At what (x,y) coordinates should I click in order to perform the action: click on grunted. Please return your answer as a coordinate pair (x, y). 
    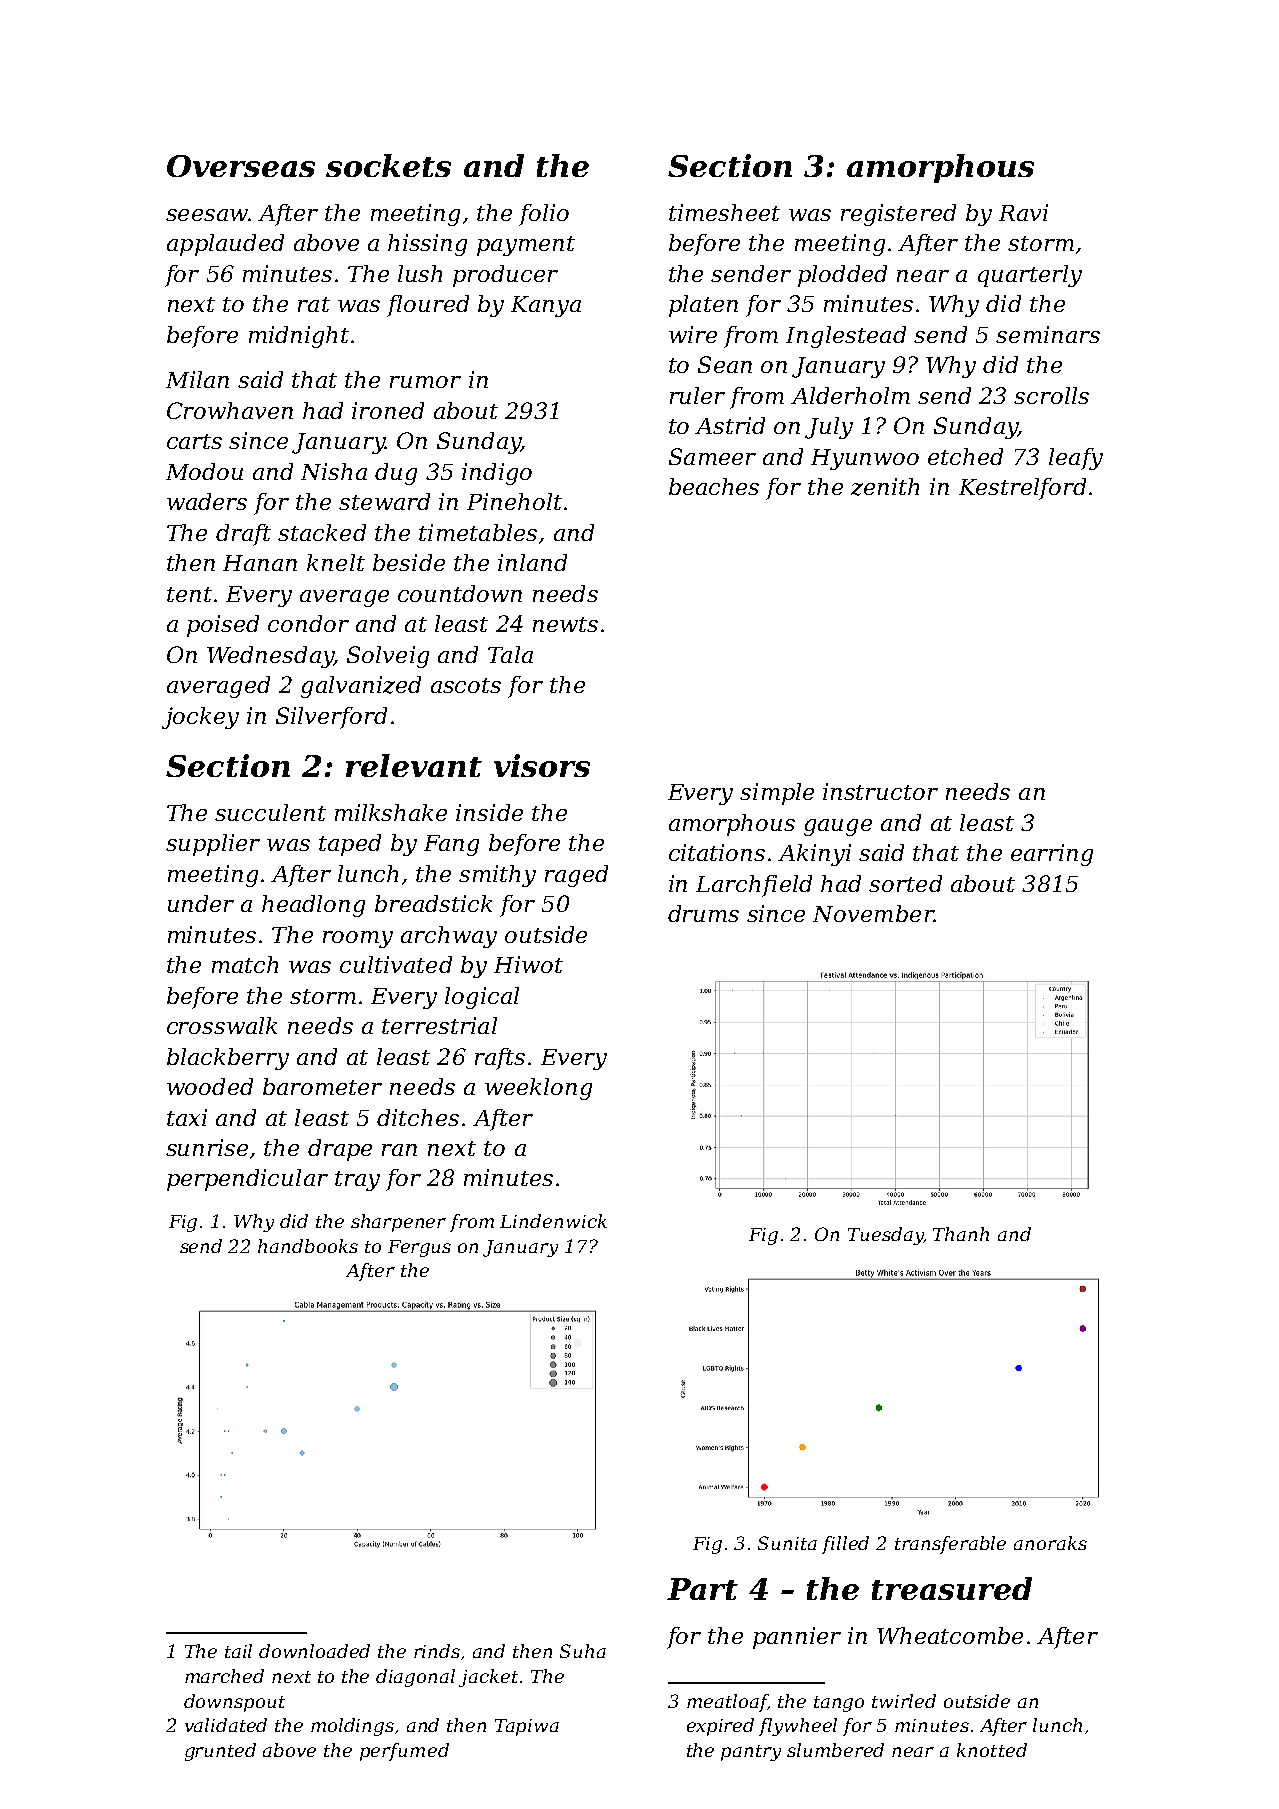
    Looking at the image, I should click on (220, 1752).
